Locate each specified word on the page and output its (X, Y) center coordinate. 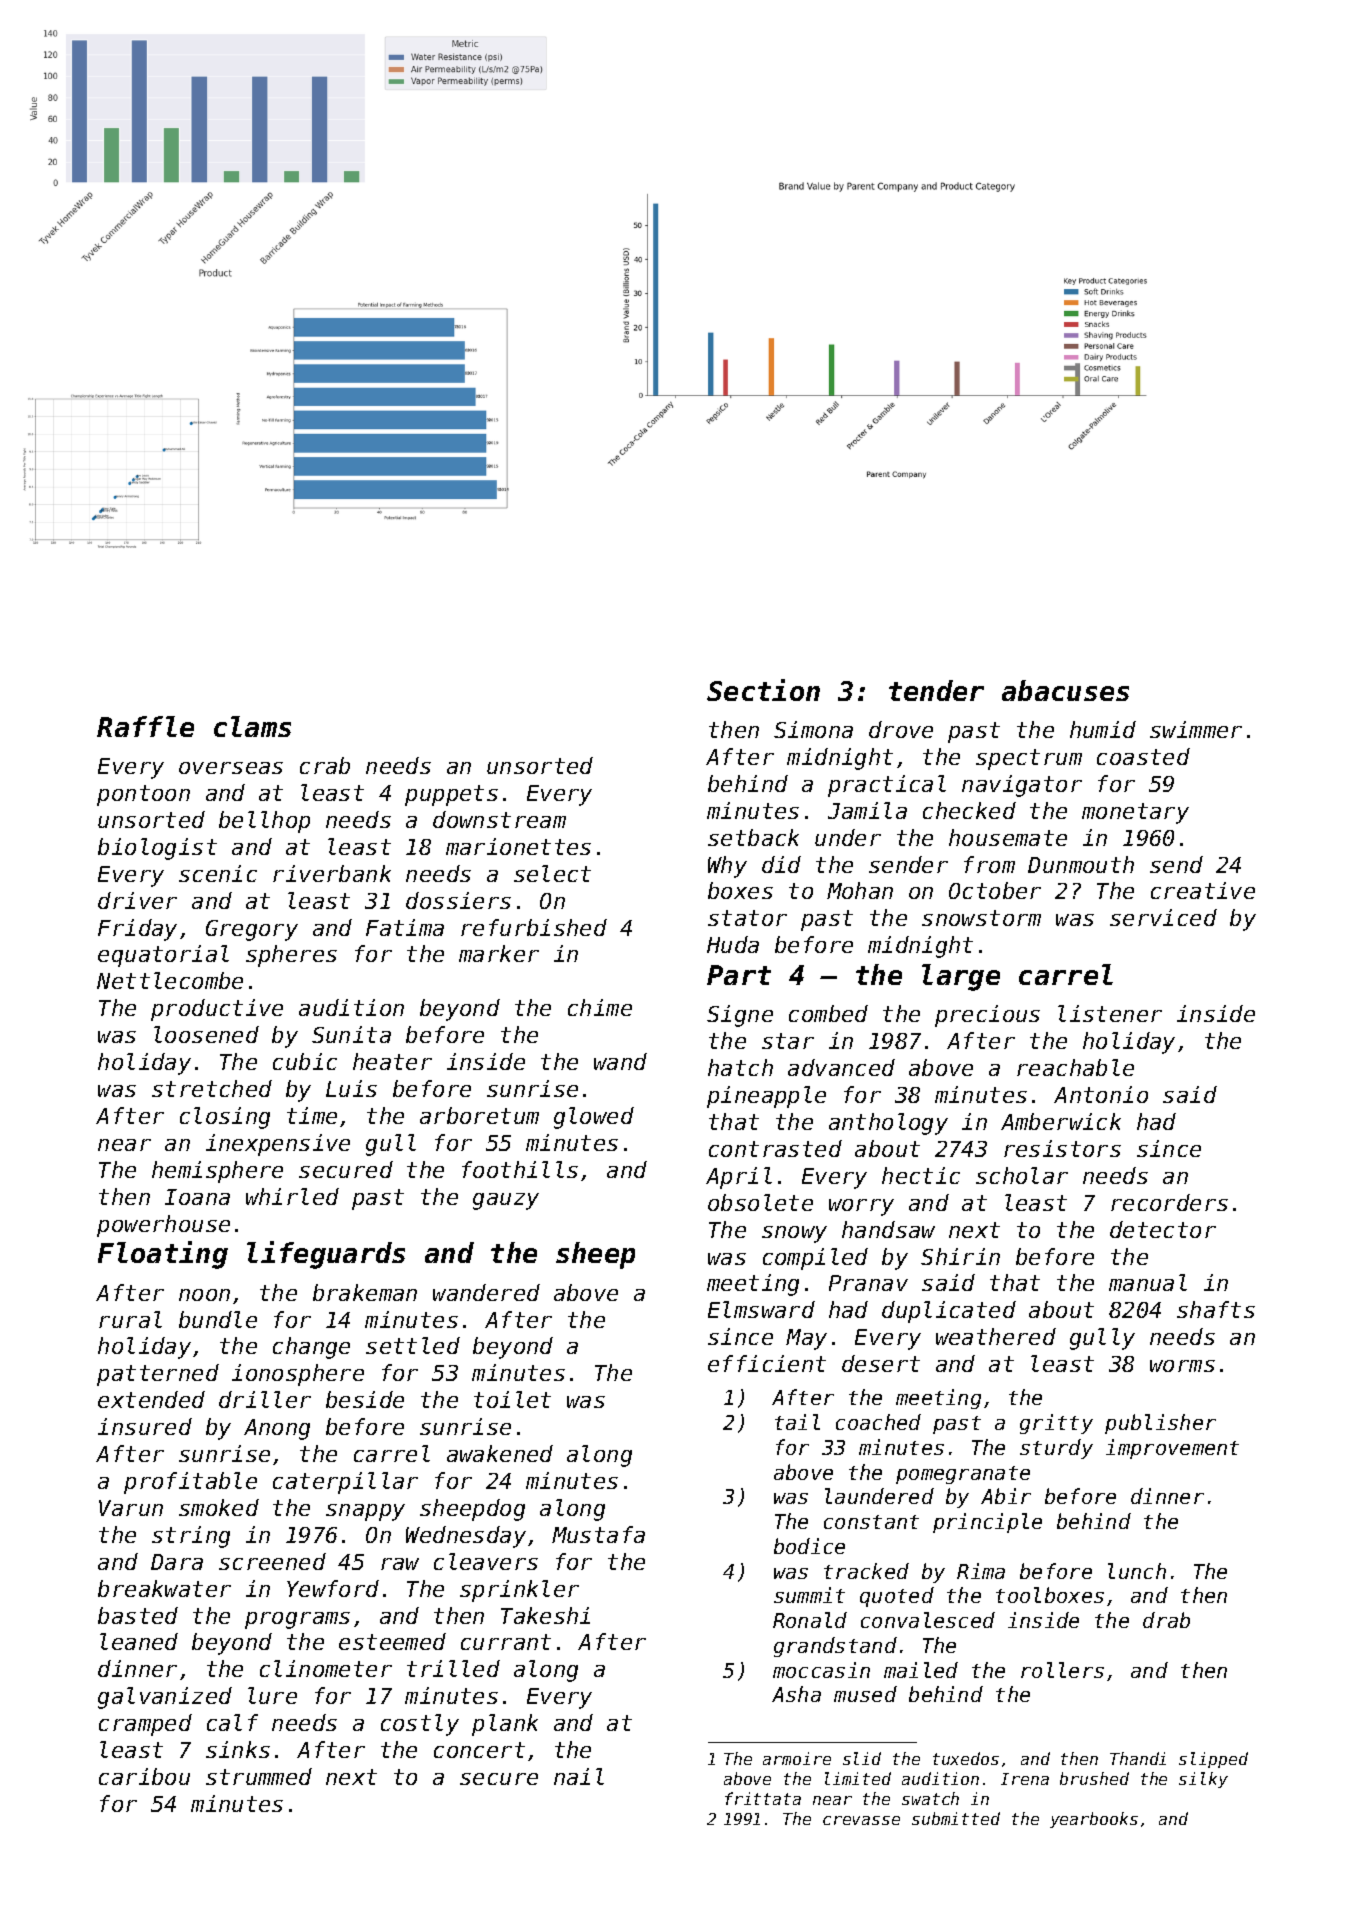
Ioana (197, 1197)
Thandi (1138, 1758)
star (788, 1041)
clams (252, 726)
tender (936, 690)
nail (579, 1776)
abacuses (1065, 690)
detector (1163, 1229)
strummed (259, 1776)
